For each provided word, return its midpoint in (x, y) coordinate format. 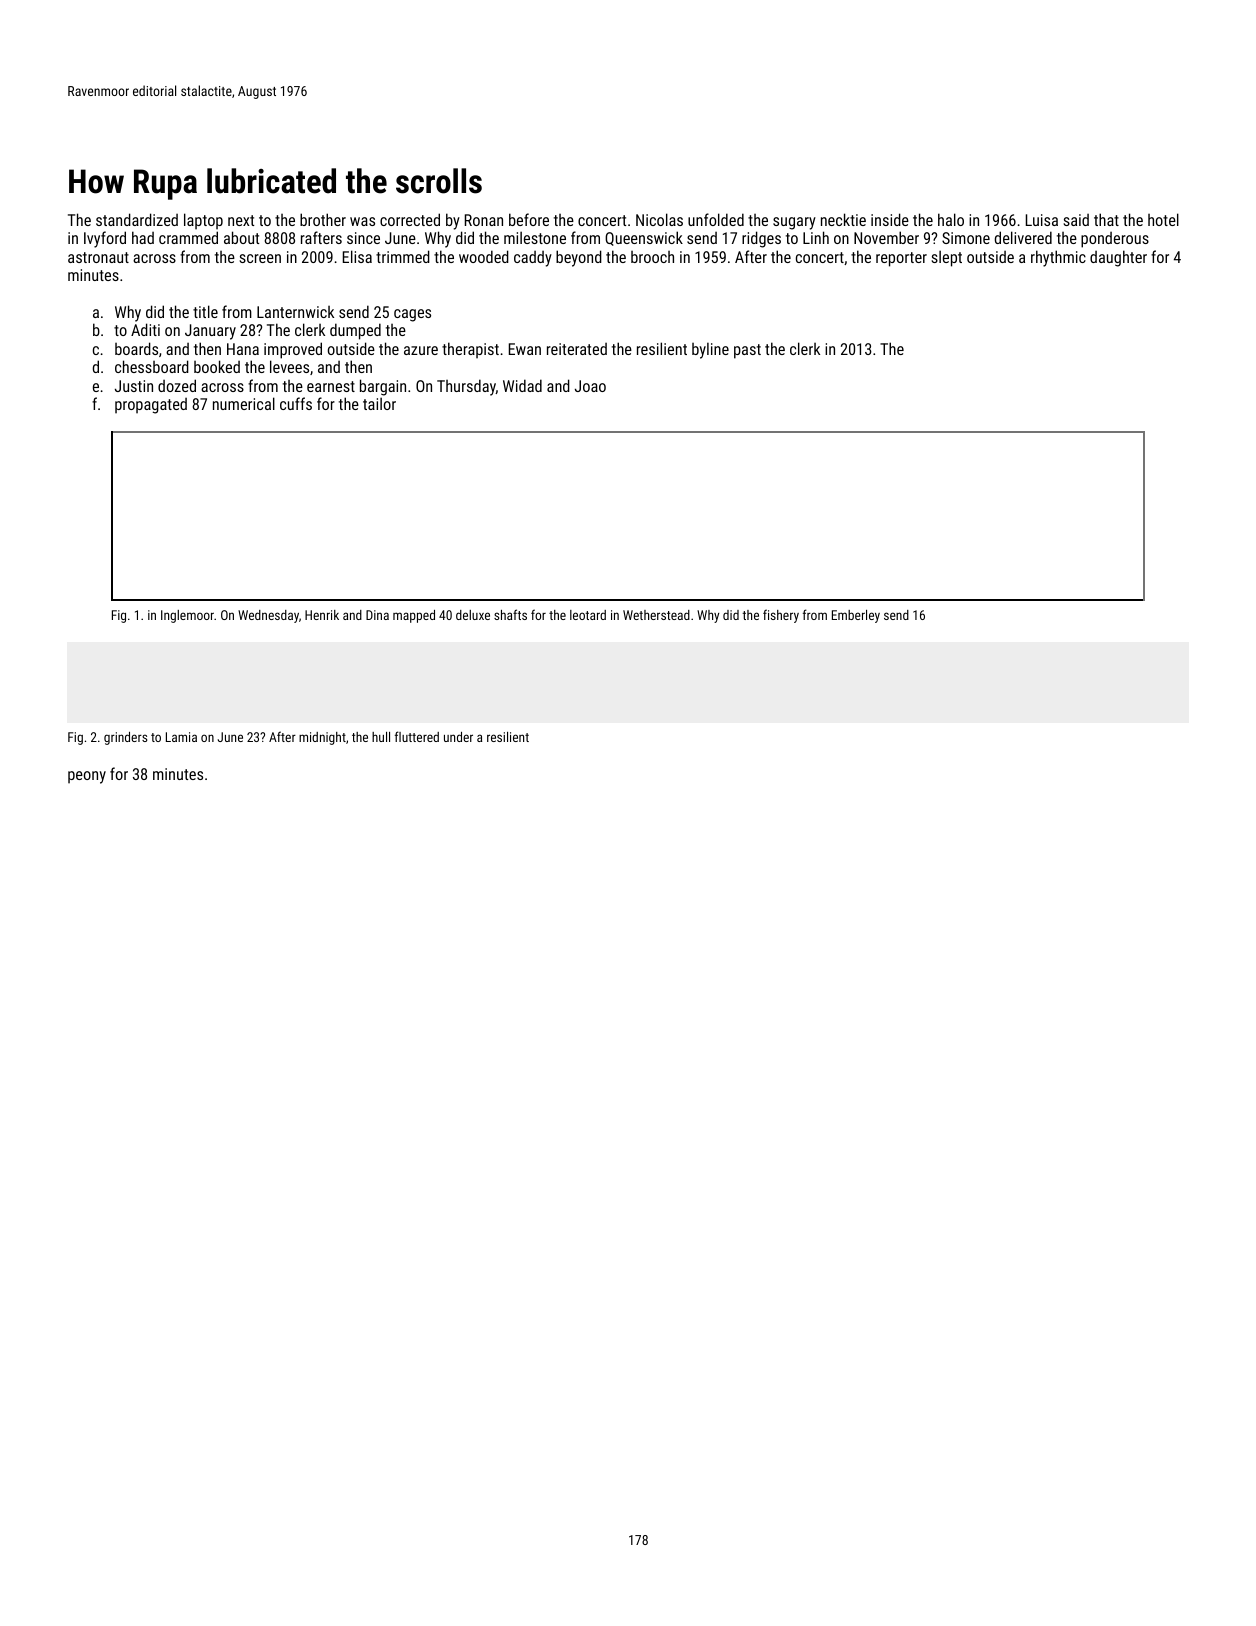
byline (710, 350)
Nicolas (659, 219)
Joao (590, 386)
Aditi (145, 329)
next (241, 220)
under (458, 737)
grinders (125, 738)
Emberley (856, 616)
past (747, 351)
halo (951, 219)
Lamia (181, 737)
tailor (379, 403)
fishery (781, 616)
